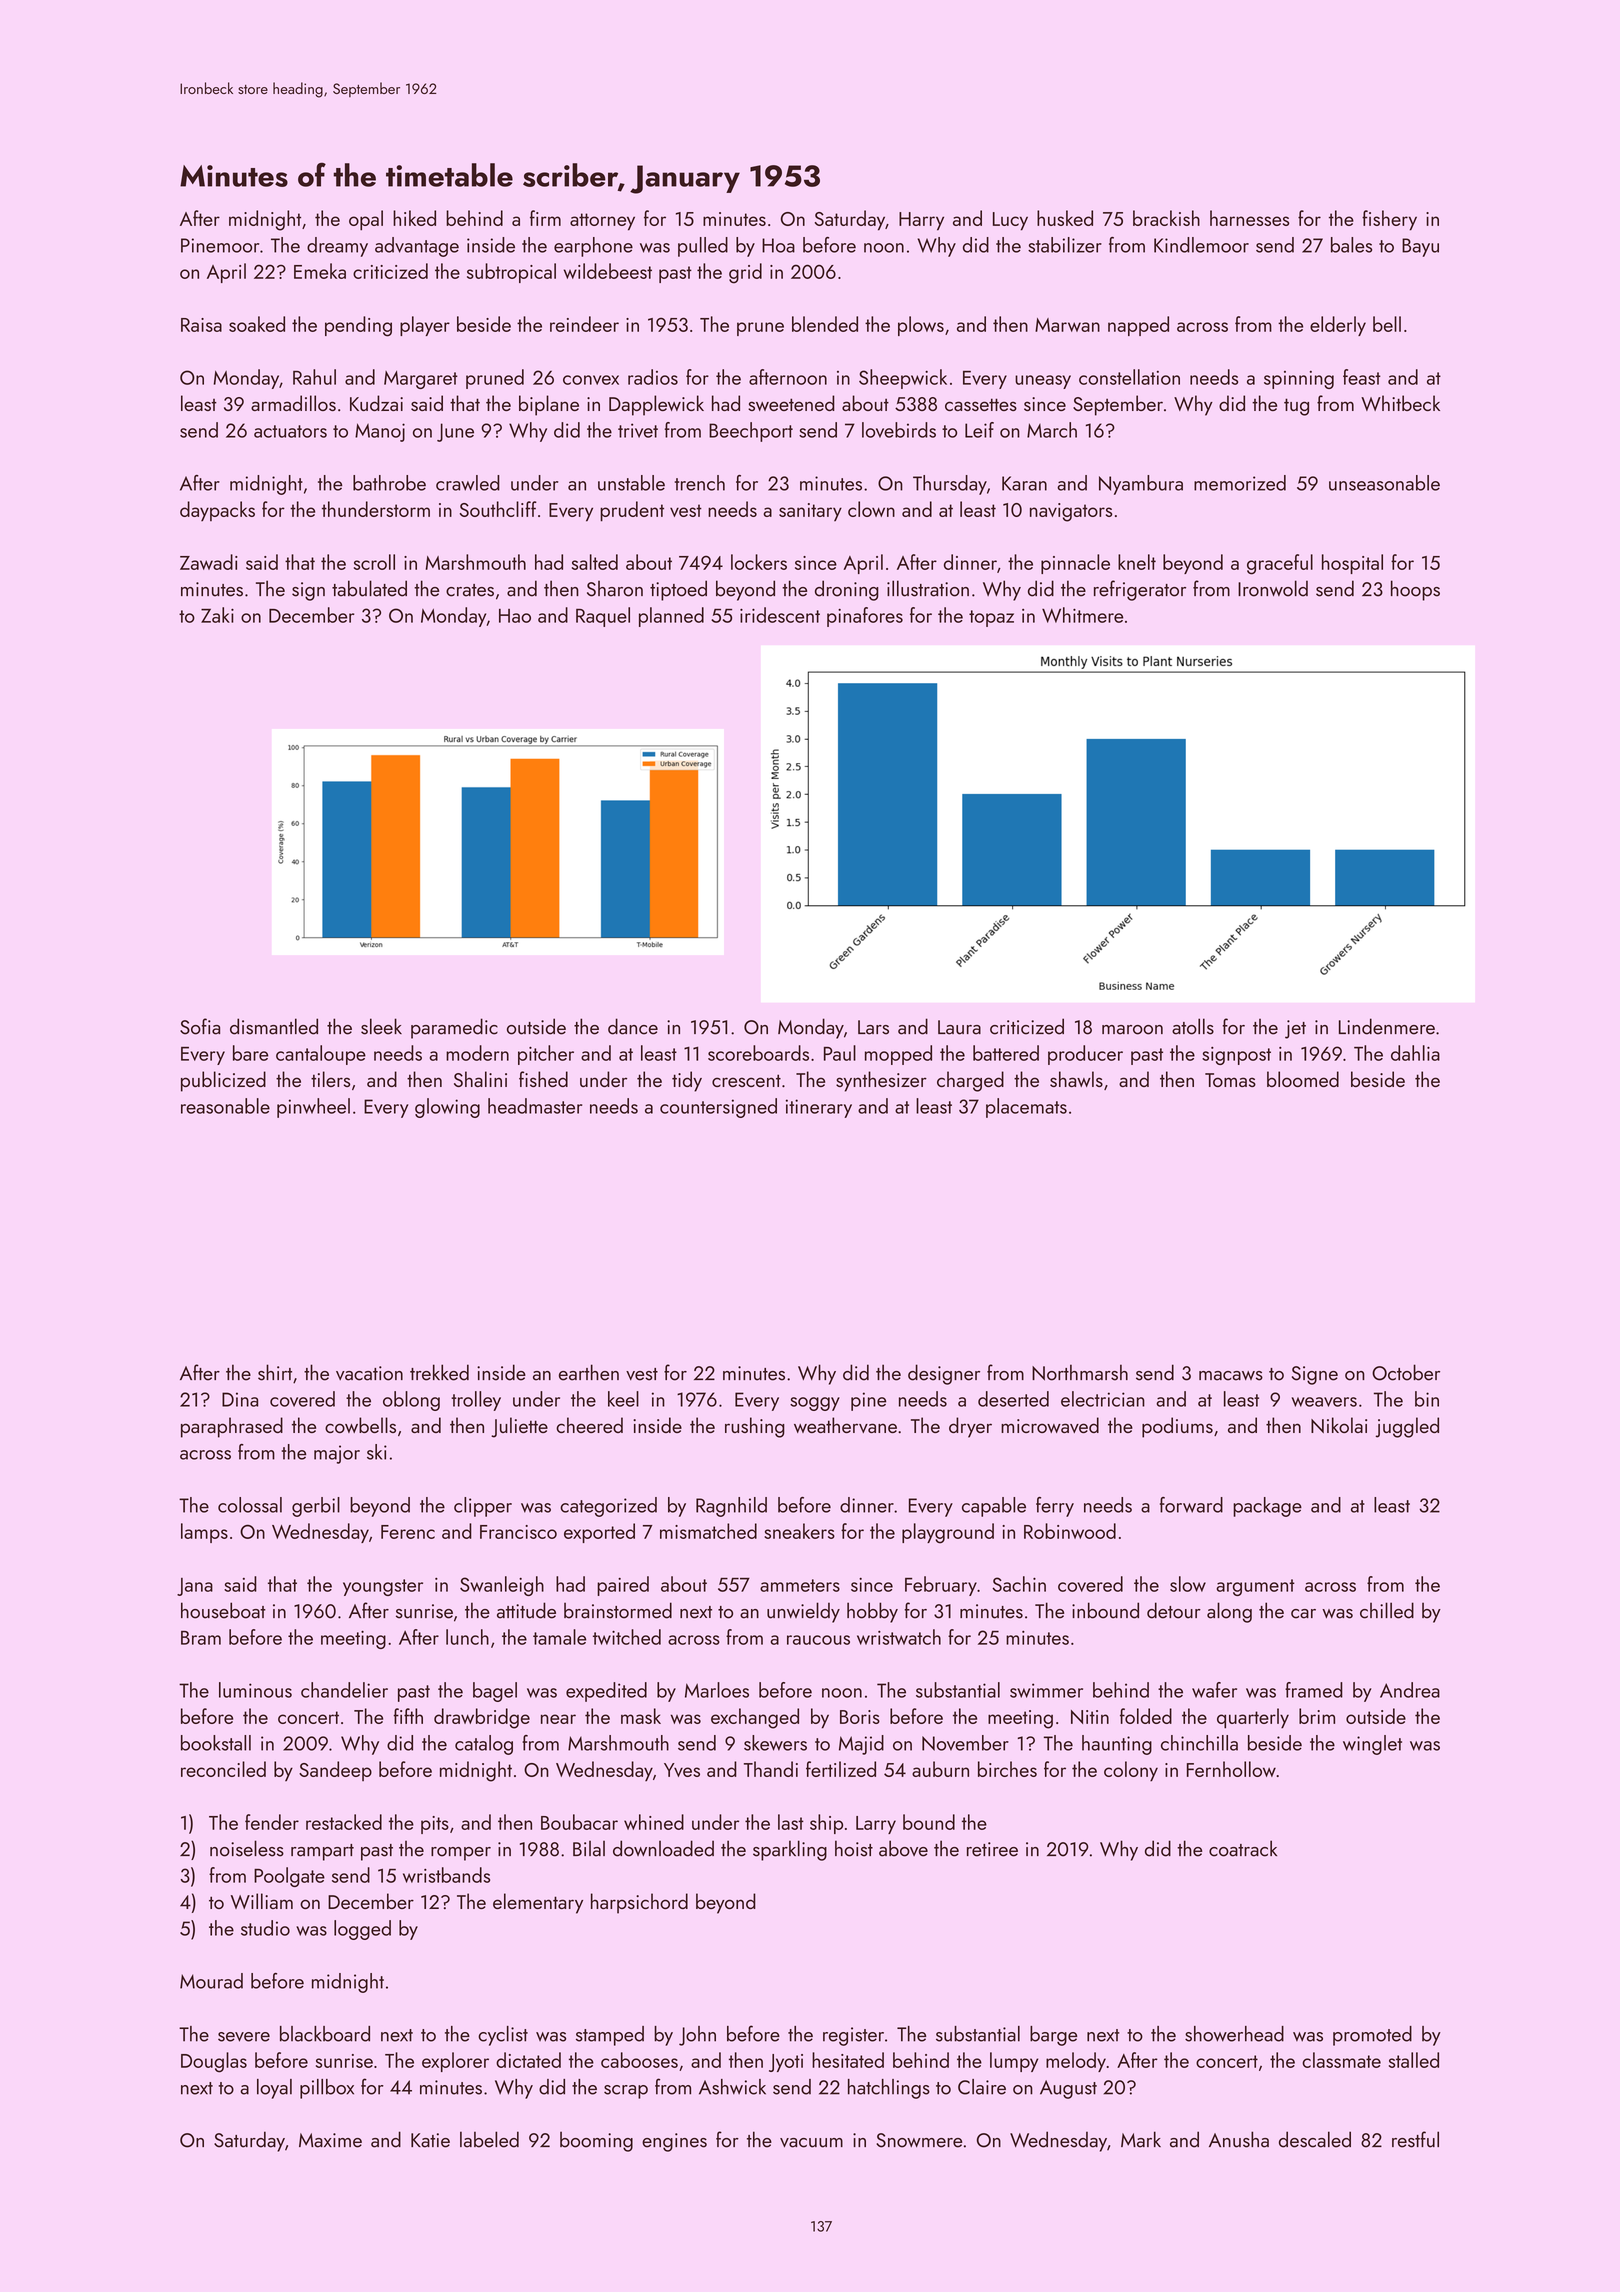  Describe the element at coordinates (454, 1028) in the screenshot. I see `paramedic` at that location.
